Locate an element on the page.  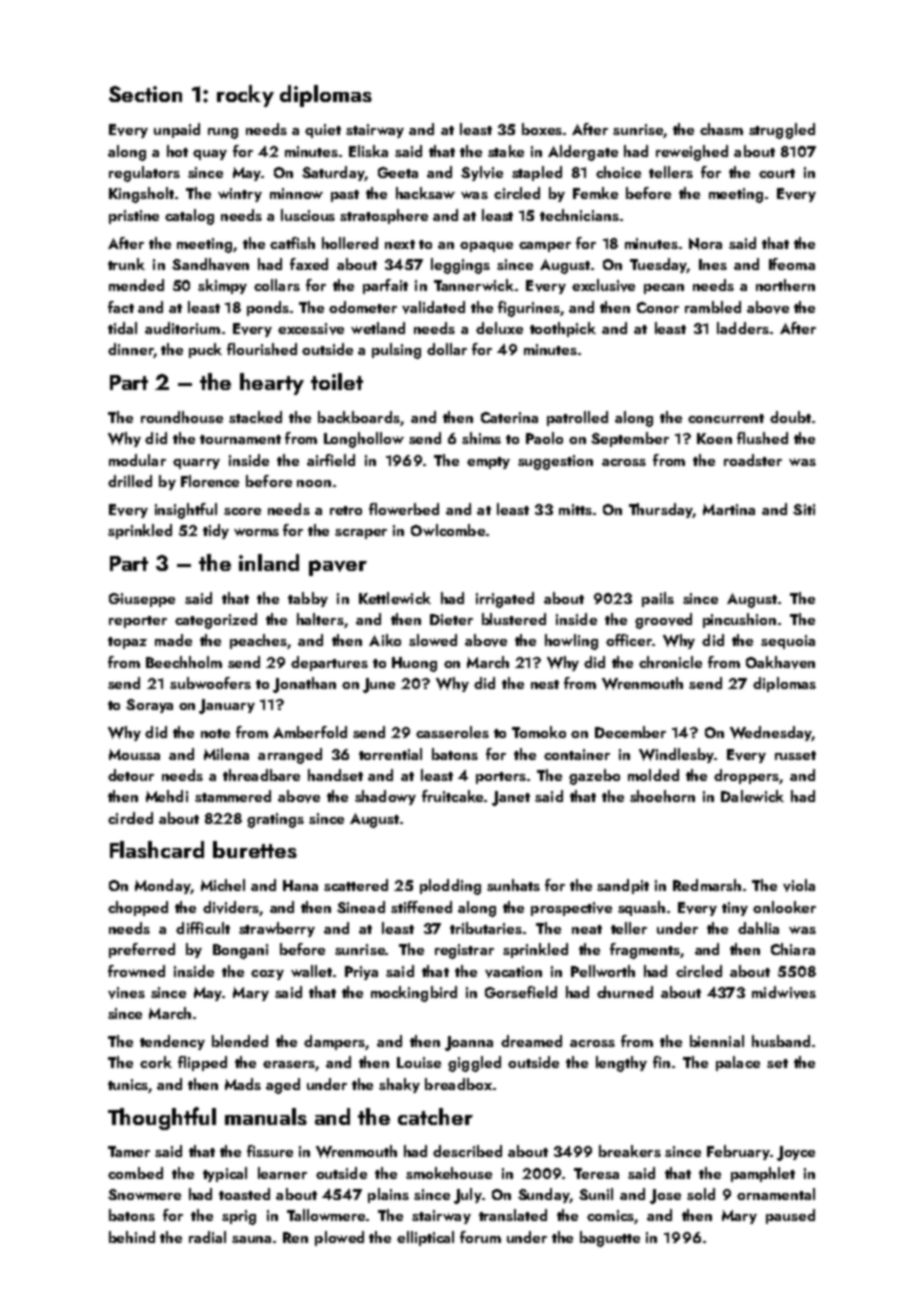
Janet is located at coordinates (511, 798).
